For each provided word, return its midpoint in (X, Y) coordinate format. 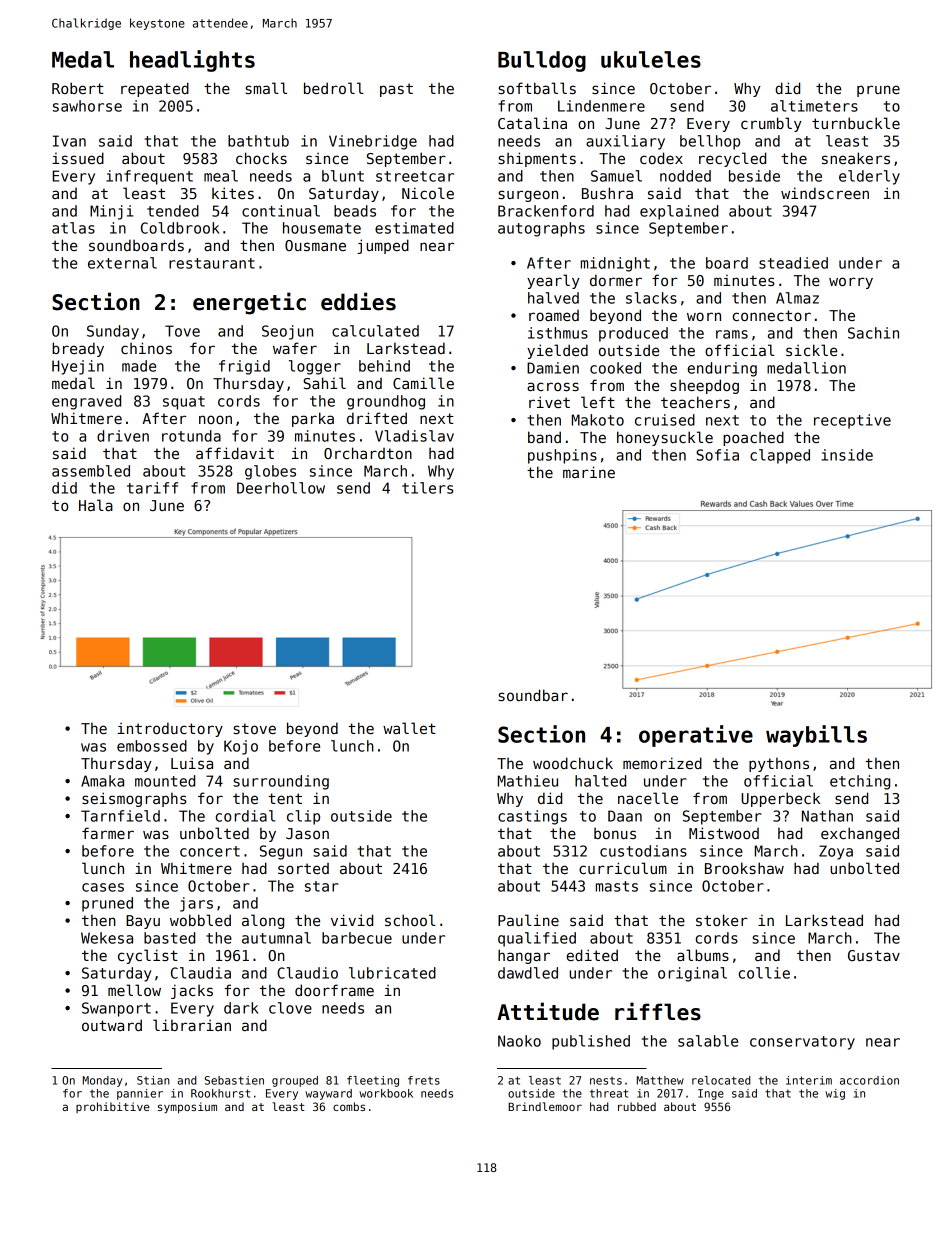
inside (847, 455)
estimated (414, 228)
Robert (78, 88)
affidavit (235, 453)
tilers (427, 488)
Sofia (717, 455)
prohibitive (113, 1107)
